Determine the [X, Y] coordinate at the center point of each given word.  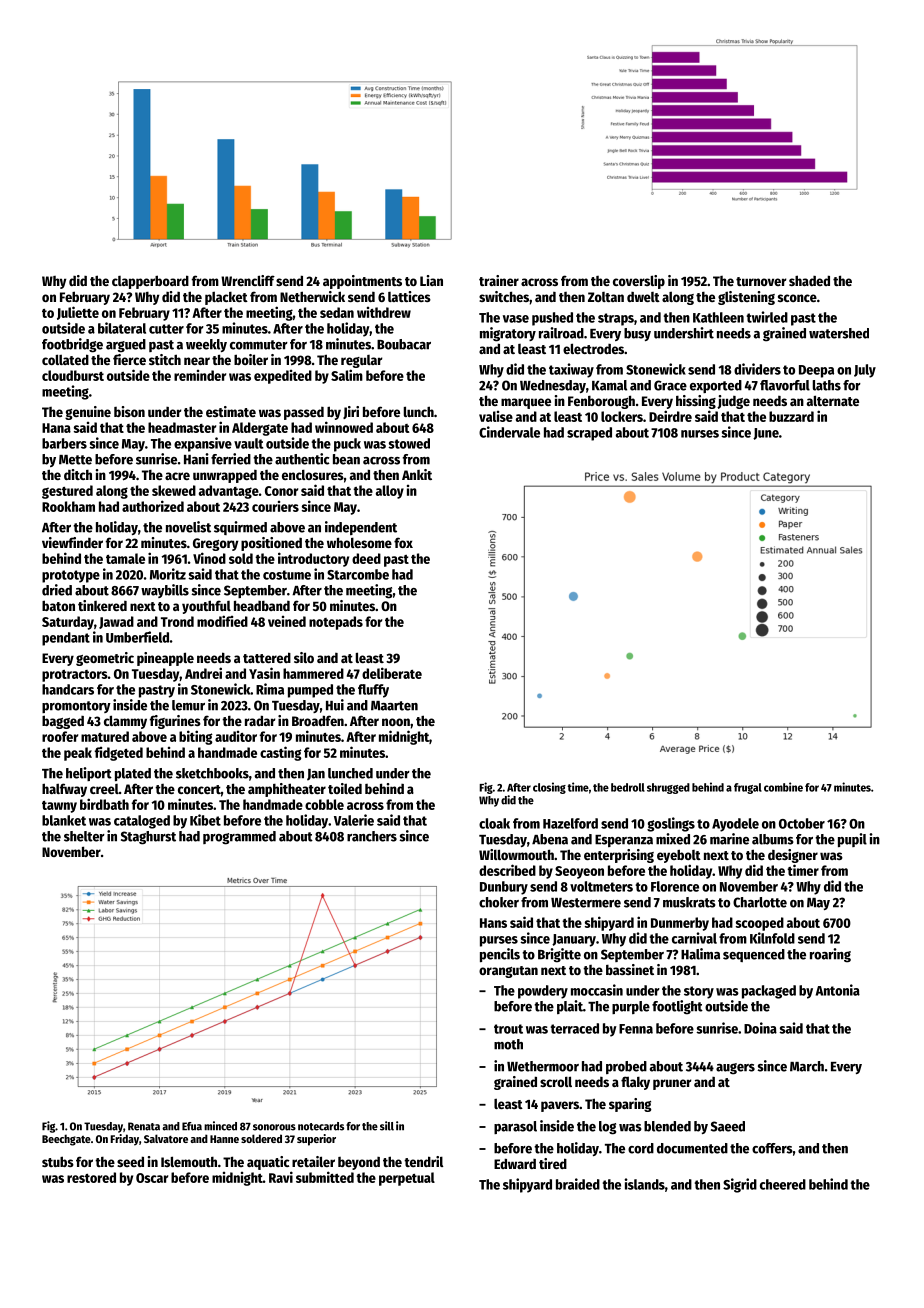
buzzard [791, 416]
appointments [362, 282]
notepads [336, 623]
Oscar [152, 1178]
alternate [833, 400]
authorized [153, 506]
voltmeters [601, 886]
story [699, 992]
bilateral [122, 328]
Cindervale [509, 432]
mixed [673, 839]
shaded [809, 280]
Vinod [209, 558]
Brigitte [559, 955]
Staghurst [148, 838]
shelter [84, 836]
